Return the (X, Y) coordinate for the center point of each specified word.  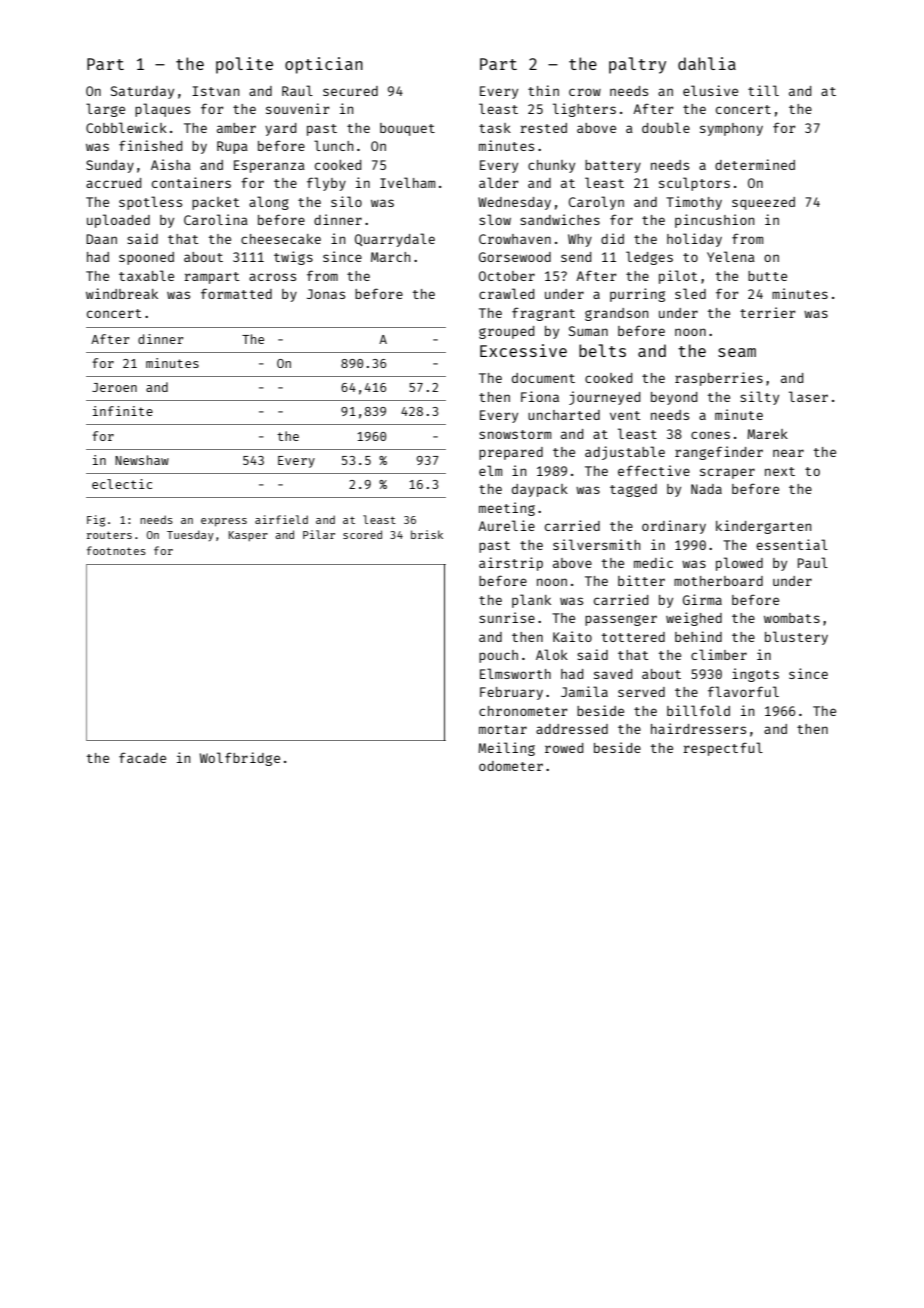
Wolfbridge (240, 759)
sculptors (694, 184)
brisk (427, 534)
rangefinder (719, 453)
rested (543, 128)
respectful (723, 749)
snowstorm (515, 434)
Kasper (248, 536)
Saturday (142, 92)
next (780, 471)
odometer (511, 766)
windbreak (122, 293)
